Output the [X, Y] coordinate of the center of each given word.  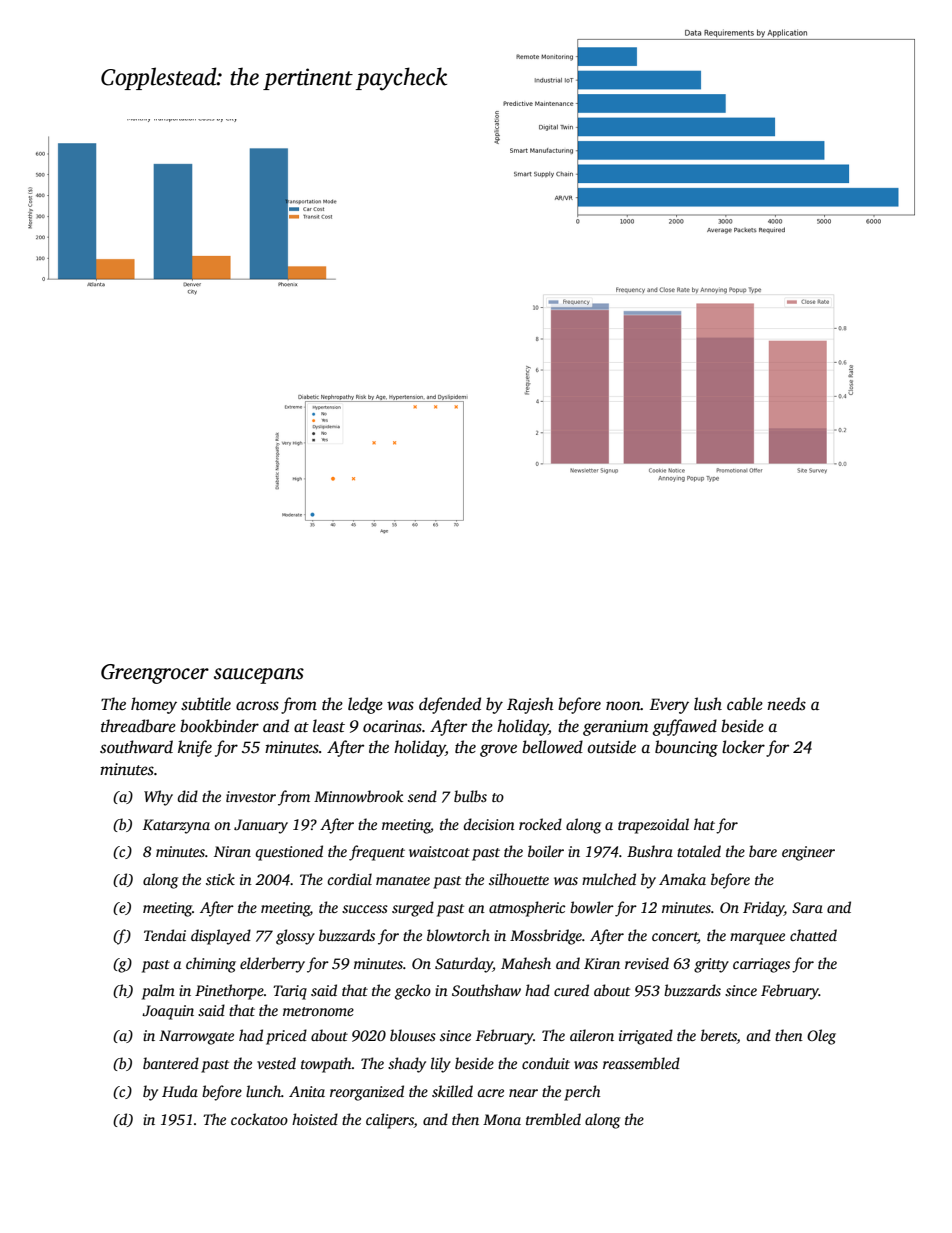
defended [450, 705]
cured [571, 990]
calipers [390, 1121]
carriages [761, 965]
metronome [318, 1011]
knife [195, 748]
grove [498, 750]
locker [743, 747]
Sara [807, 907]
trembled [553, 1119]
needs [786, 704]
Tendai [165, 935]
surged [413, 909]
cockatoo [259, 1119]
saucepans [259, 676]
